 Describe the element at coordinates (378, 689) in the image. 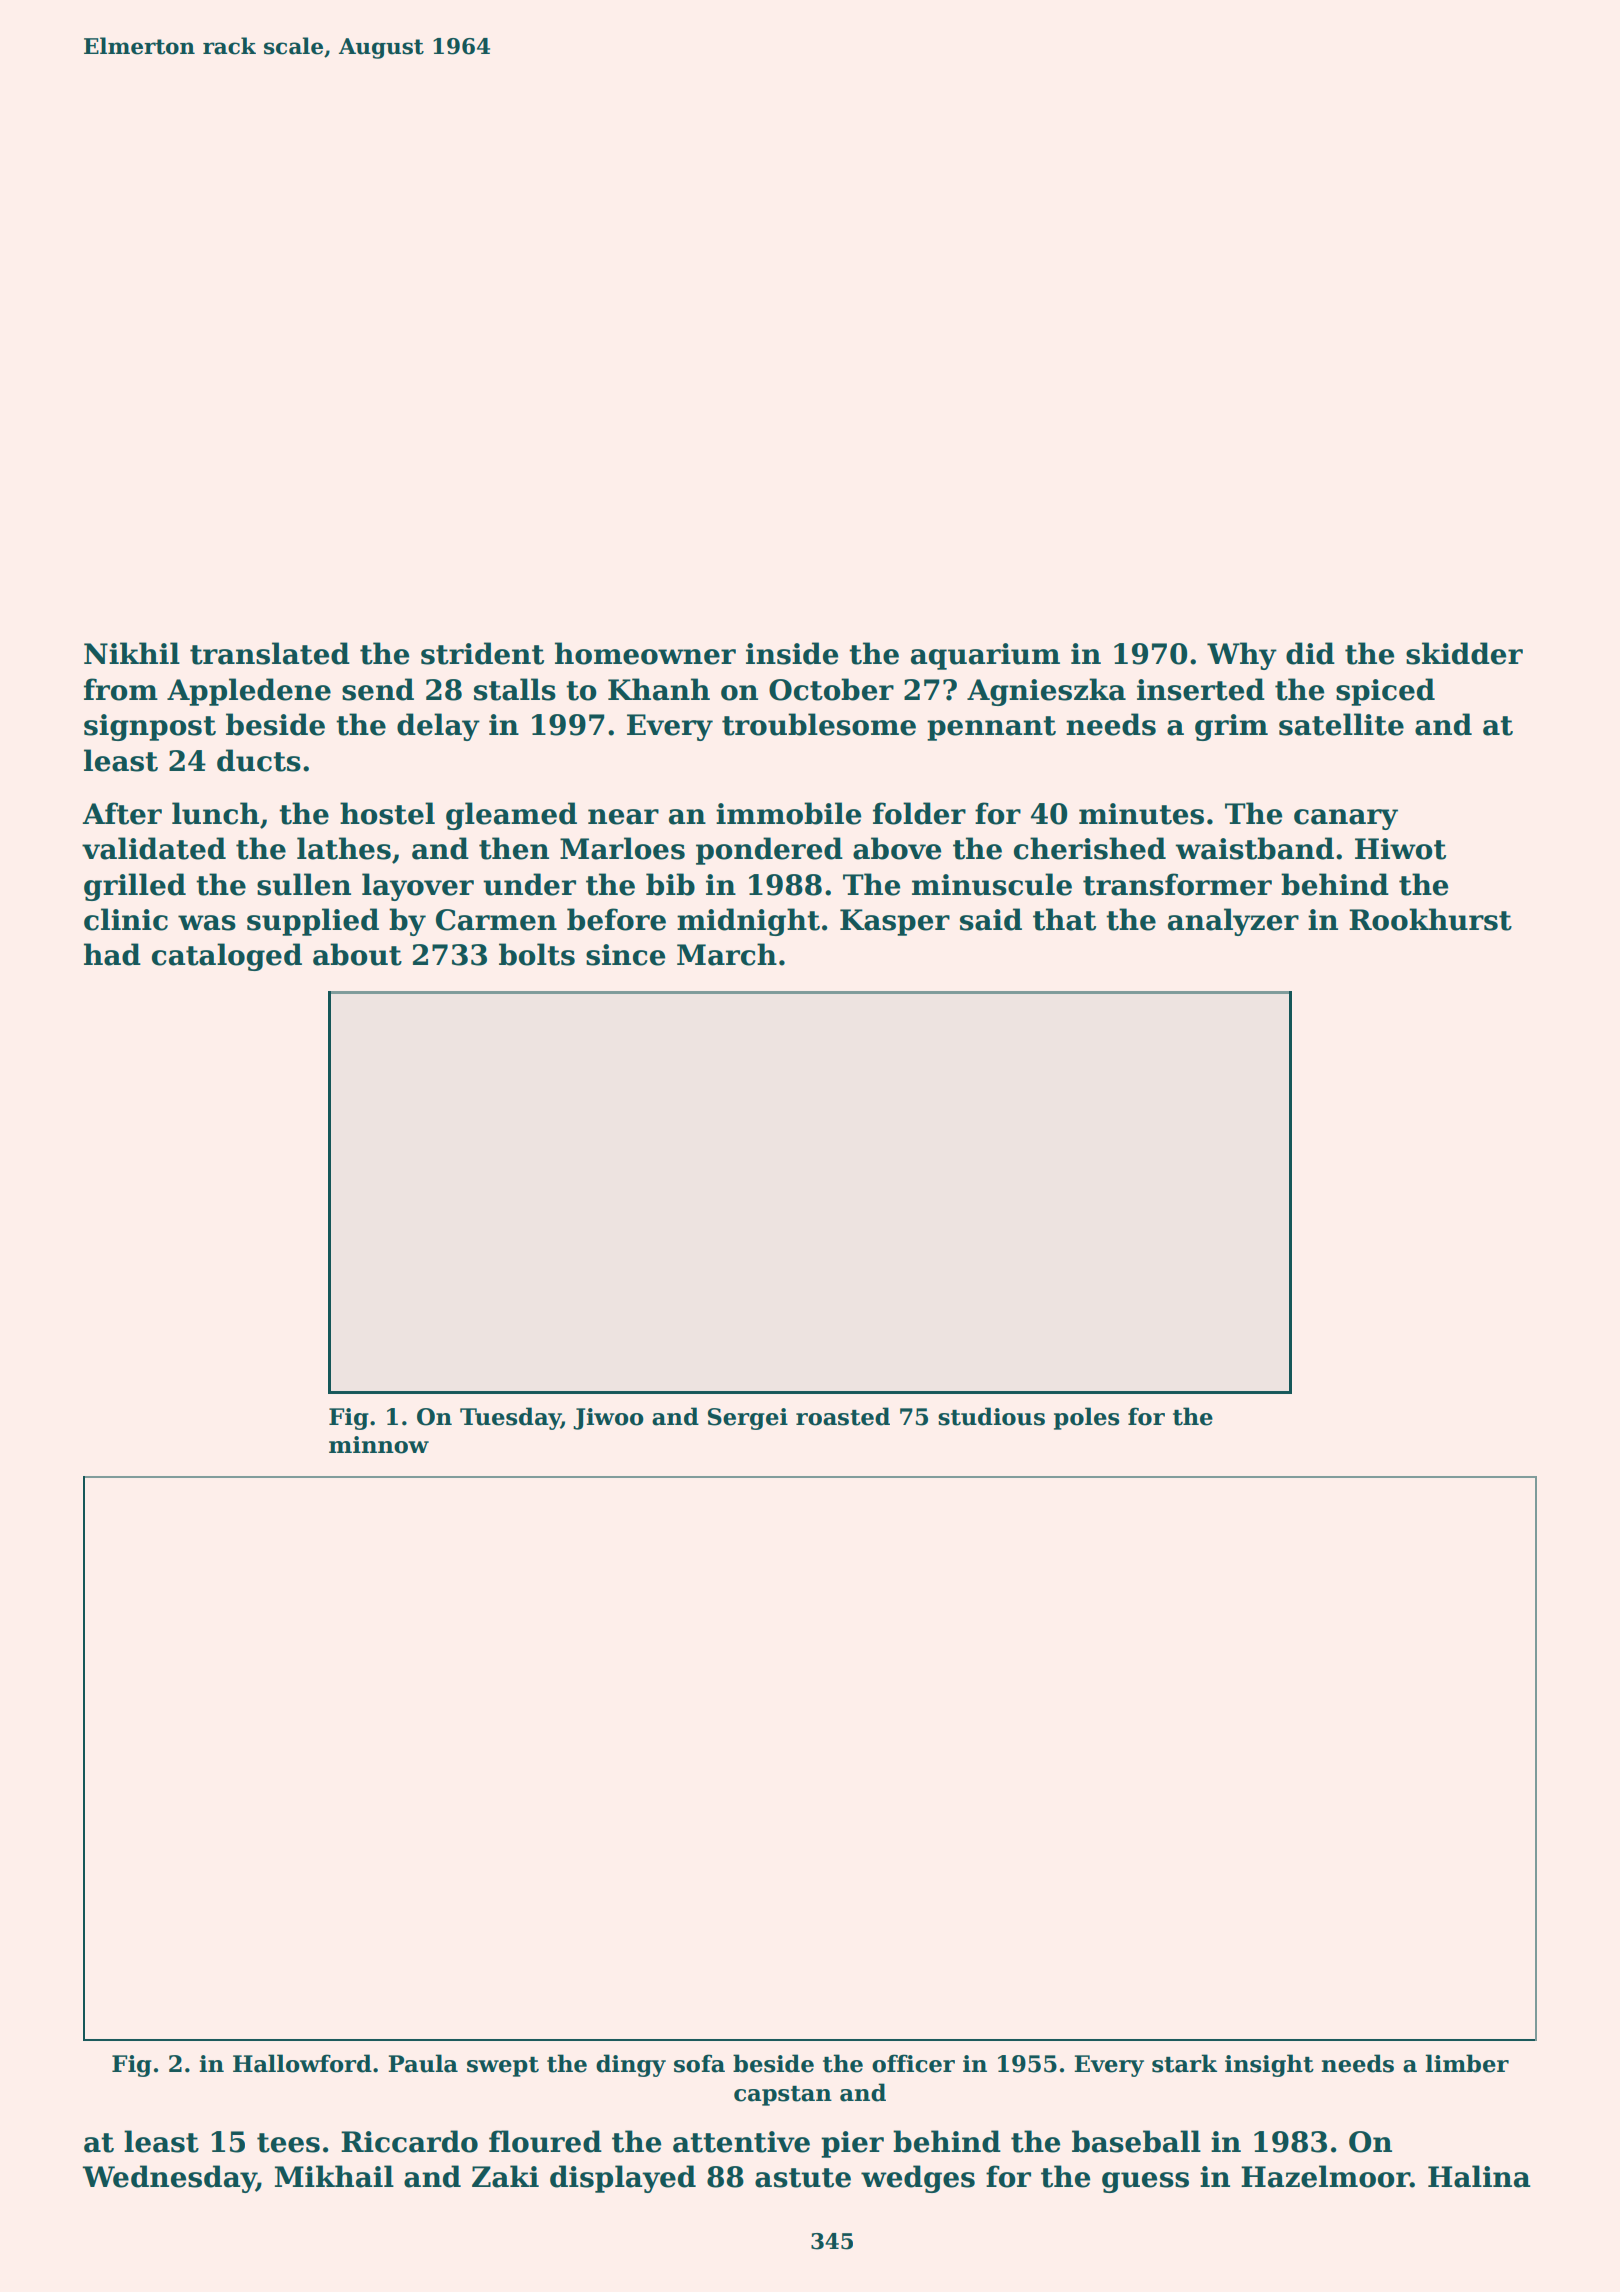

I see `send` at that location.
